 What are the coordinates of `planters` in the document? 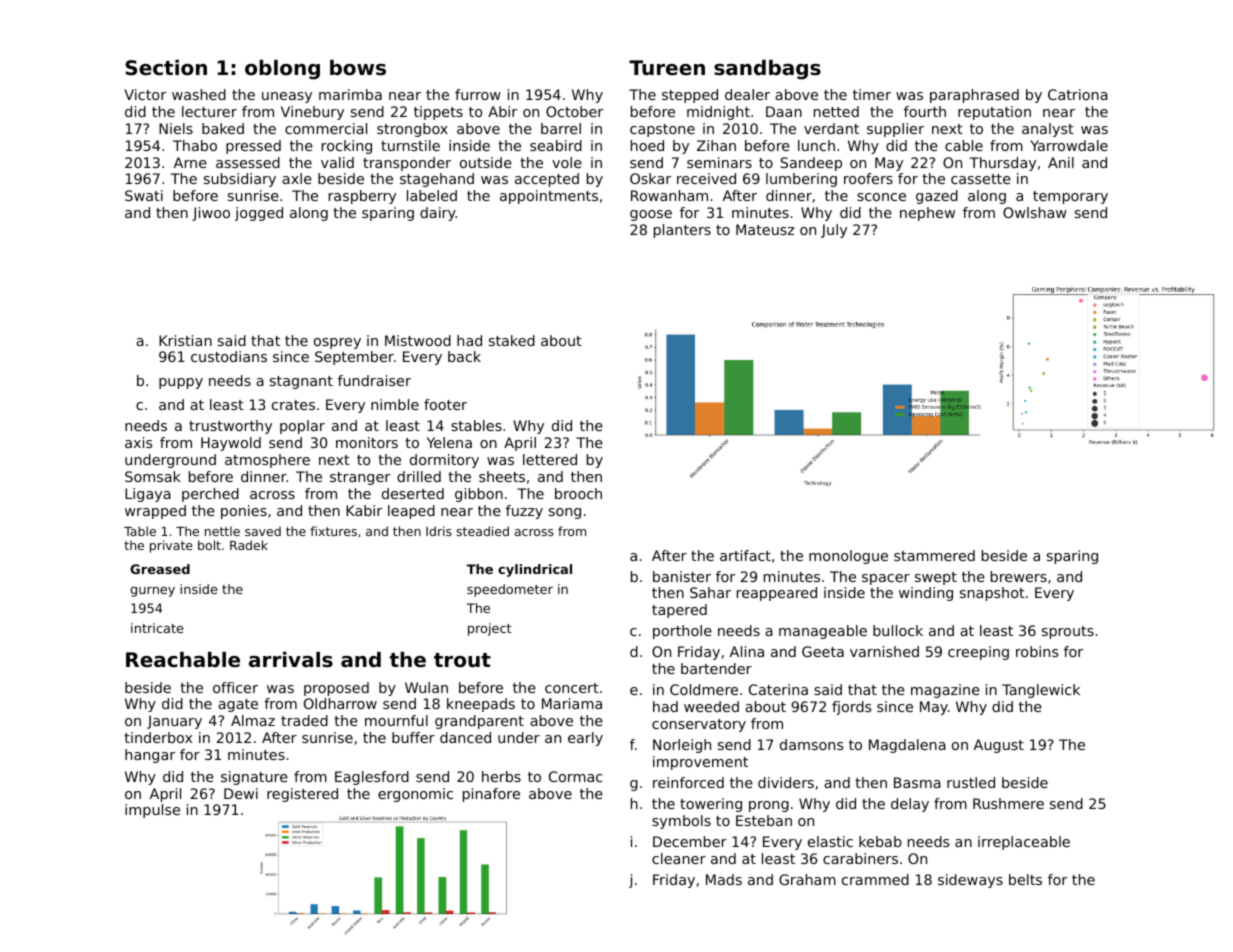 It's located at (682, 231).
